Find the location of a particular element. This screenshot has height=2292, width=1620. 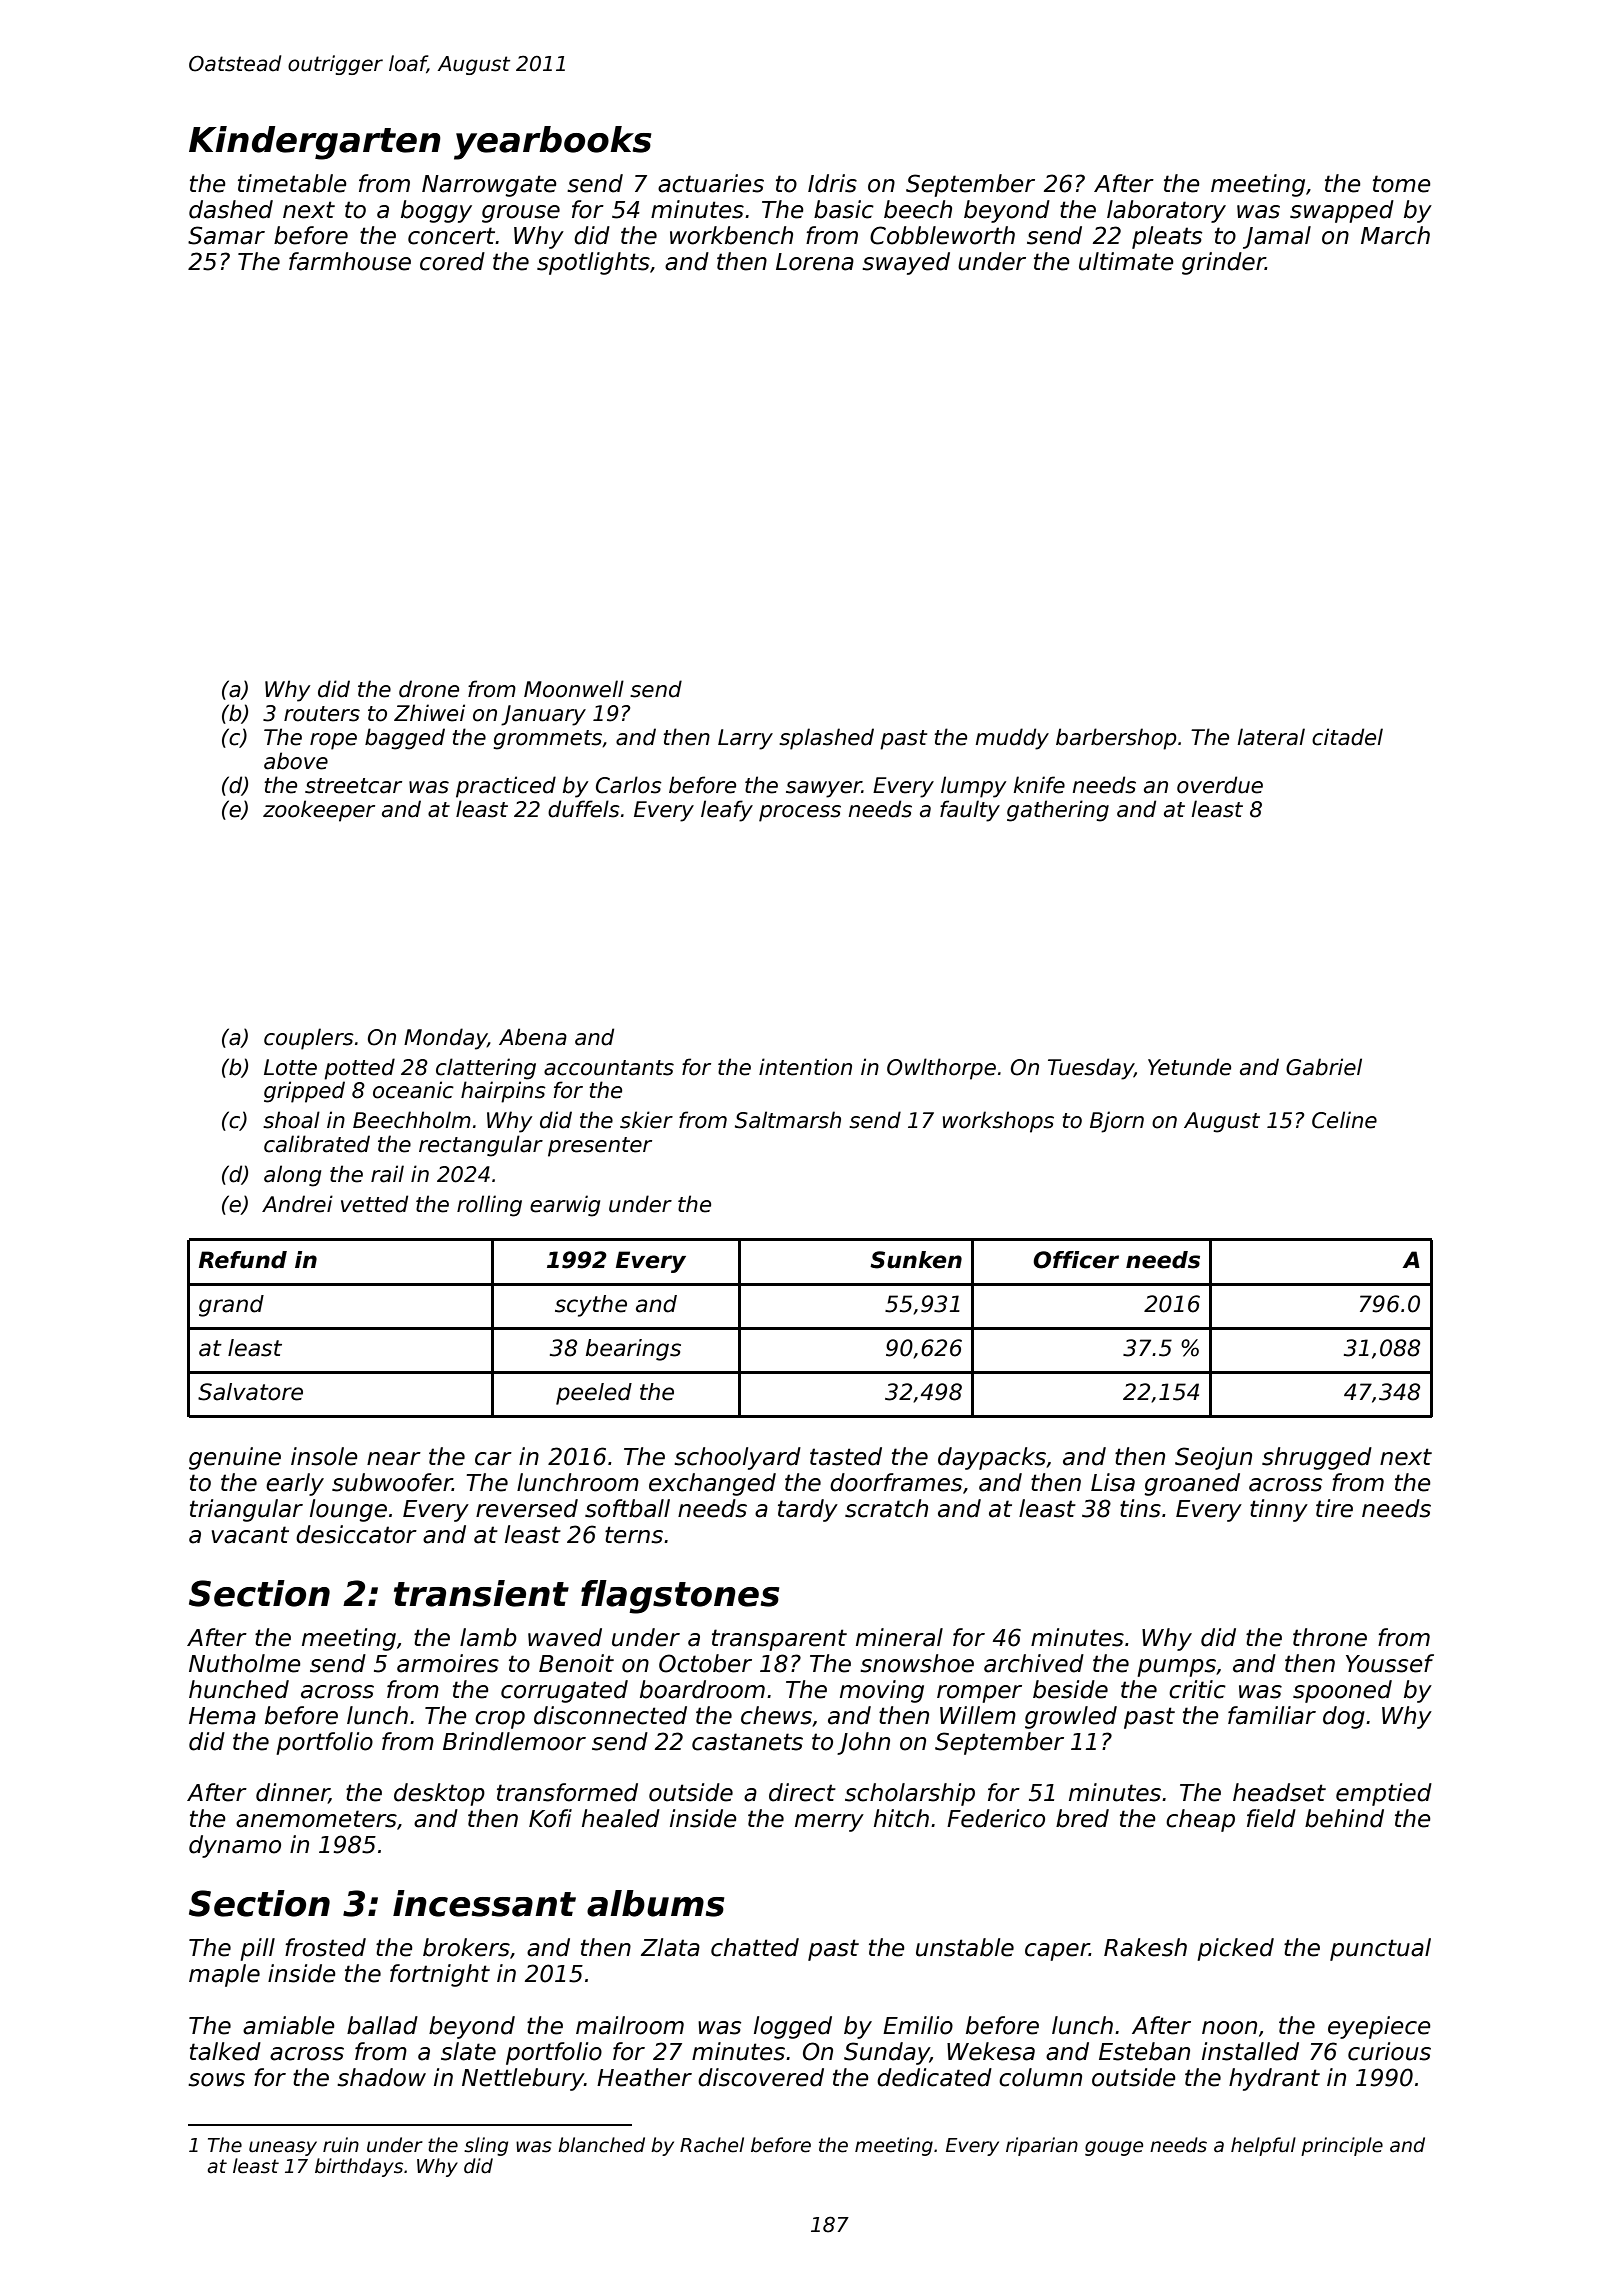

Esteban is located at coordinates (1144, 2051).
